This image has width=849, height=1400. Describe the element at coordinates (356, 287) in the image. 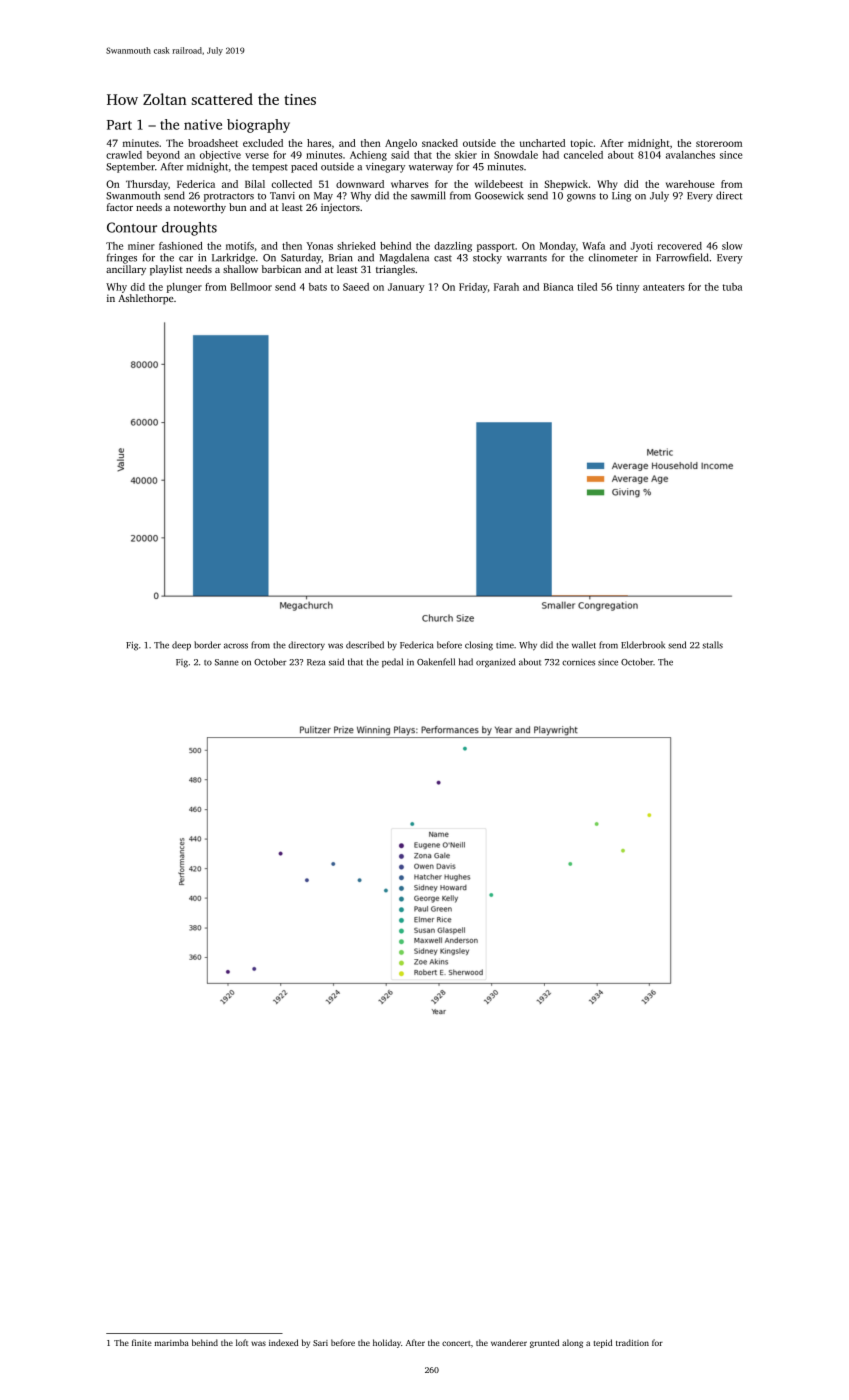

I see `Saeed` at that location.
